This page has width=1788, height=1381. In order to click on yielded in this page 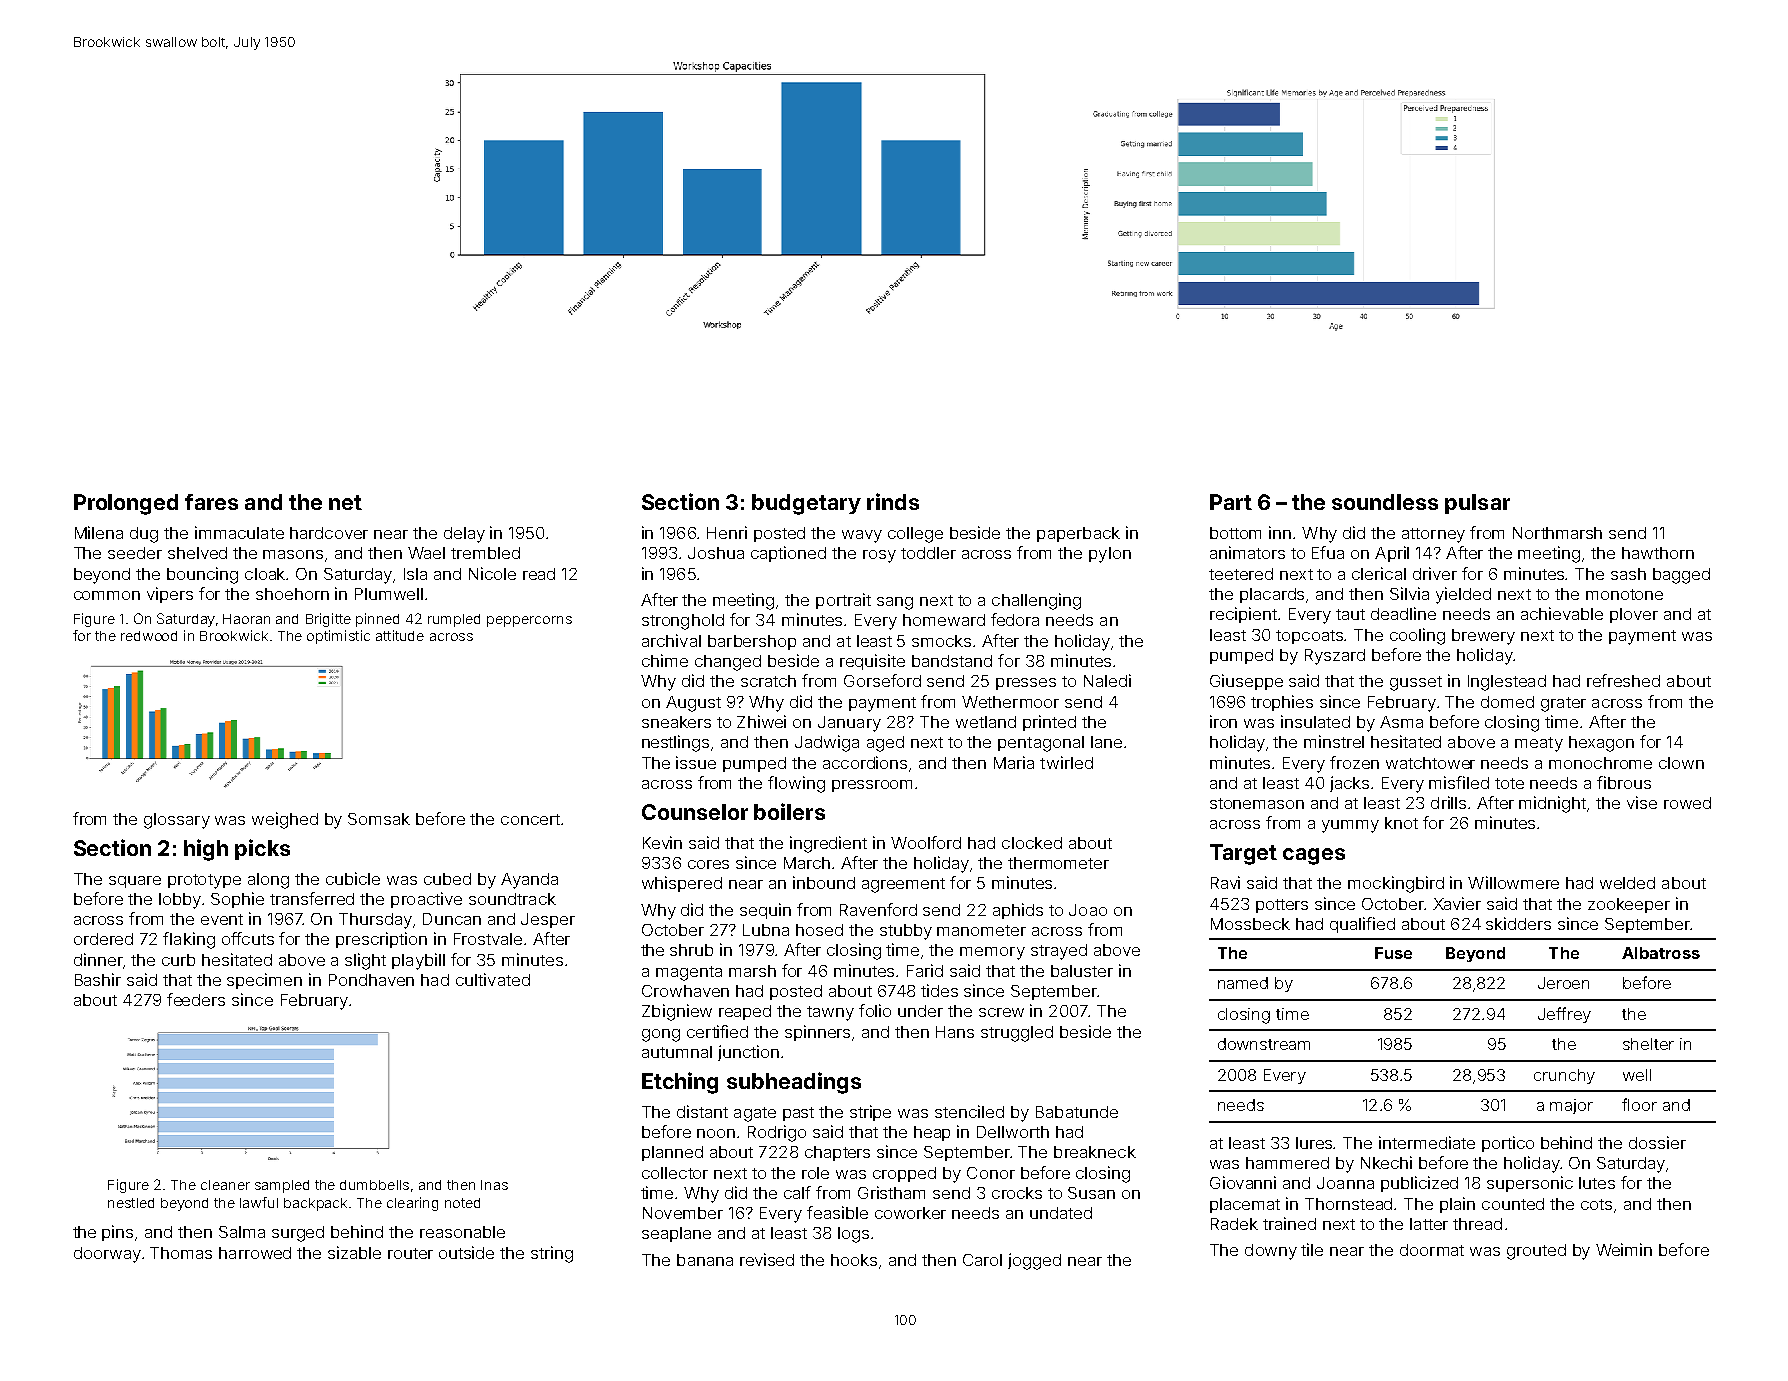, I will do `click(1463, 595)`.
